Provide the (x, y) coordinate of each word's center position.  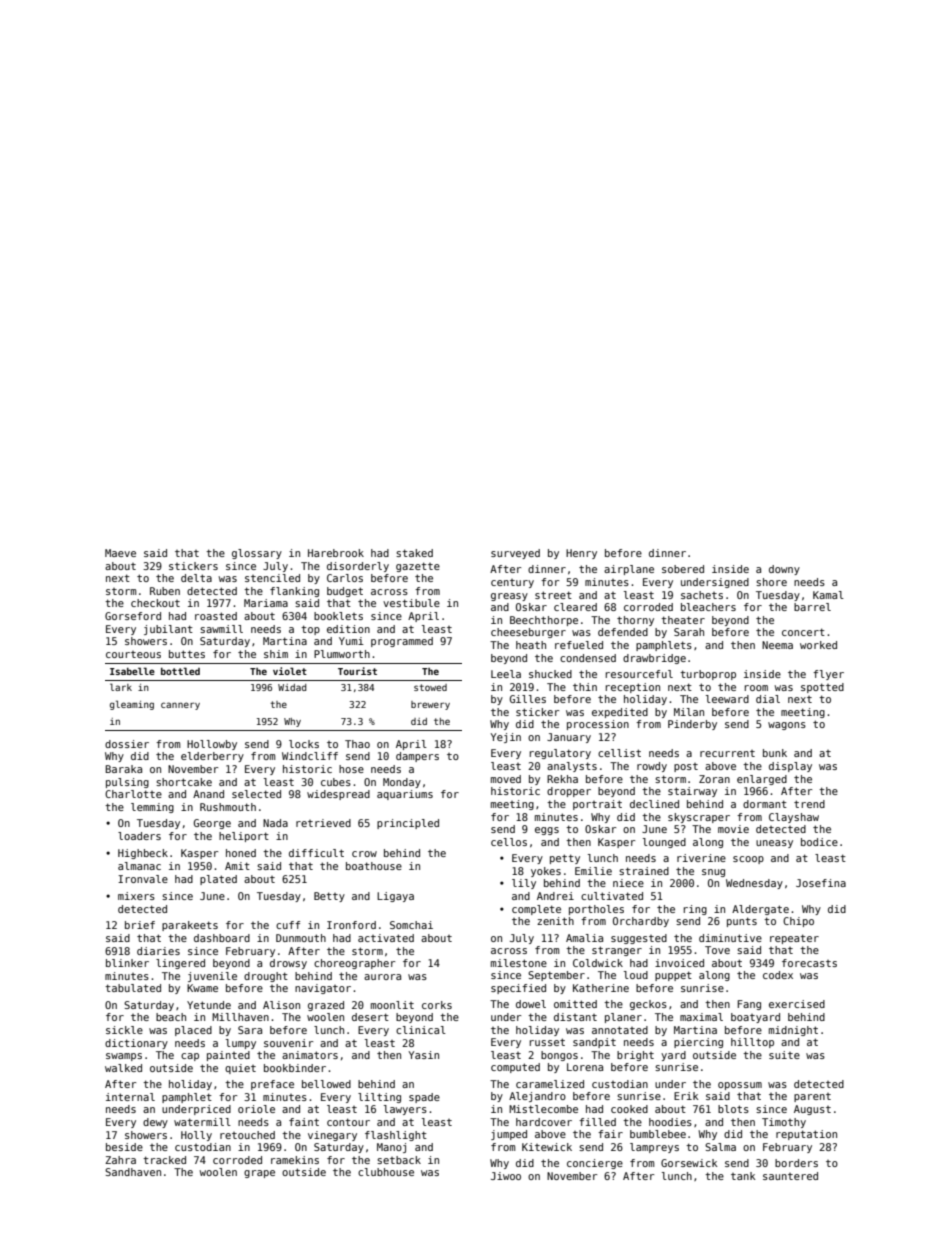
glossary (257, 554)
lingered (180, 964)
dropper (569, 792)
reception (633, 688)
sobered (683, 569)
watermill (202, 1122)
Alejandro (537, 1097)
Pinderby (692, 725)
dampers (417, 757)
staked (414, 553)
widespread (338, 795)
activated (386, 938)
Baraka (123, 769)
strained (644, 871)
